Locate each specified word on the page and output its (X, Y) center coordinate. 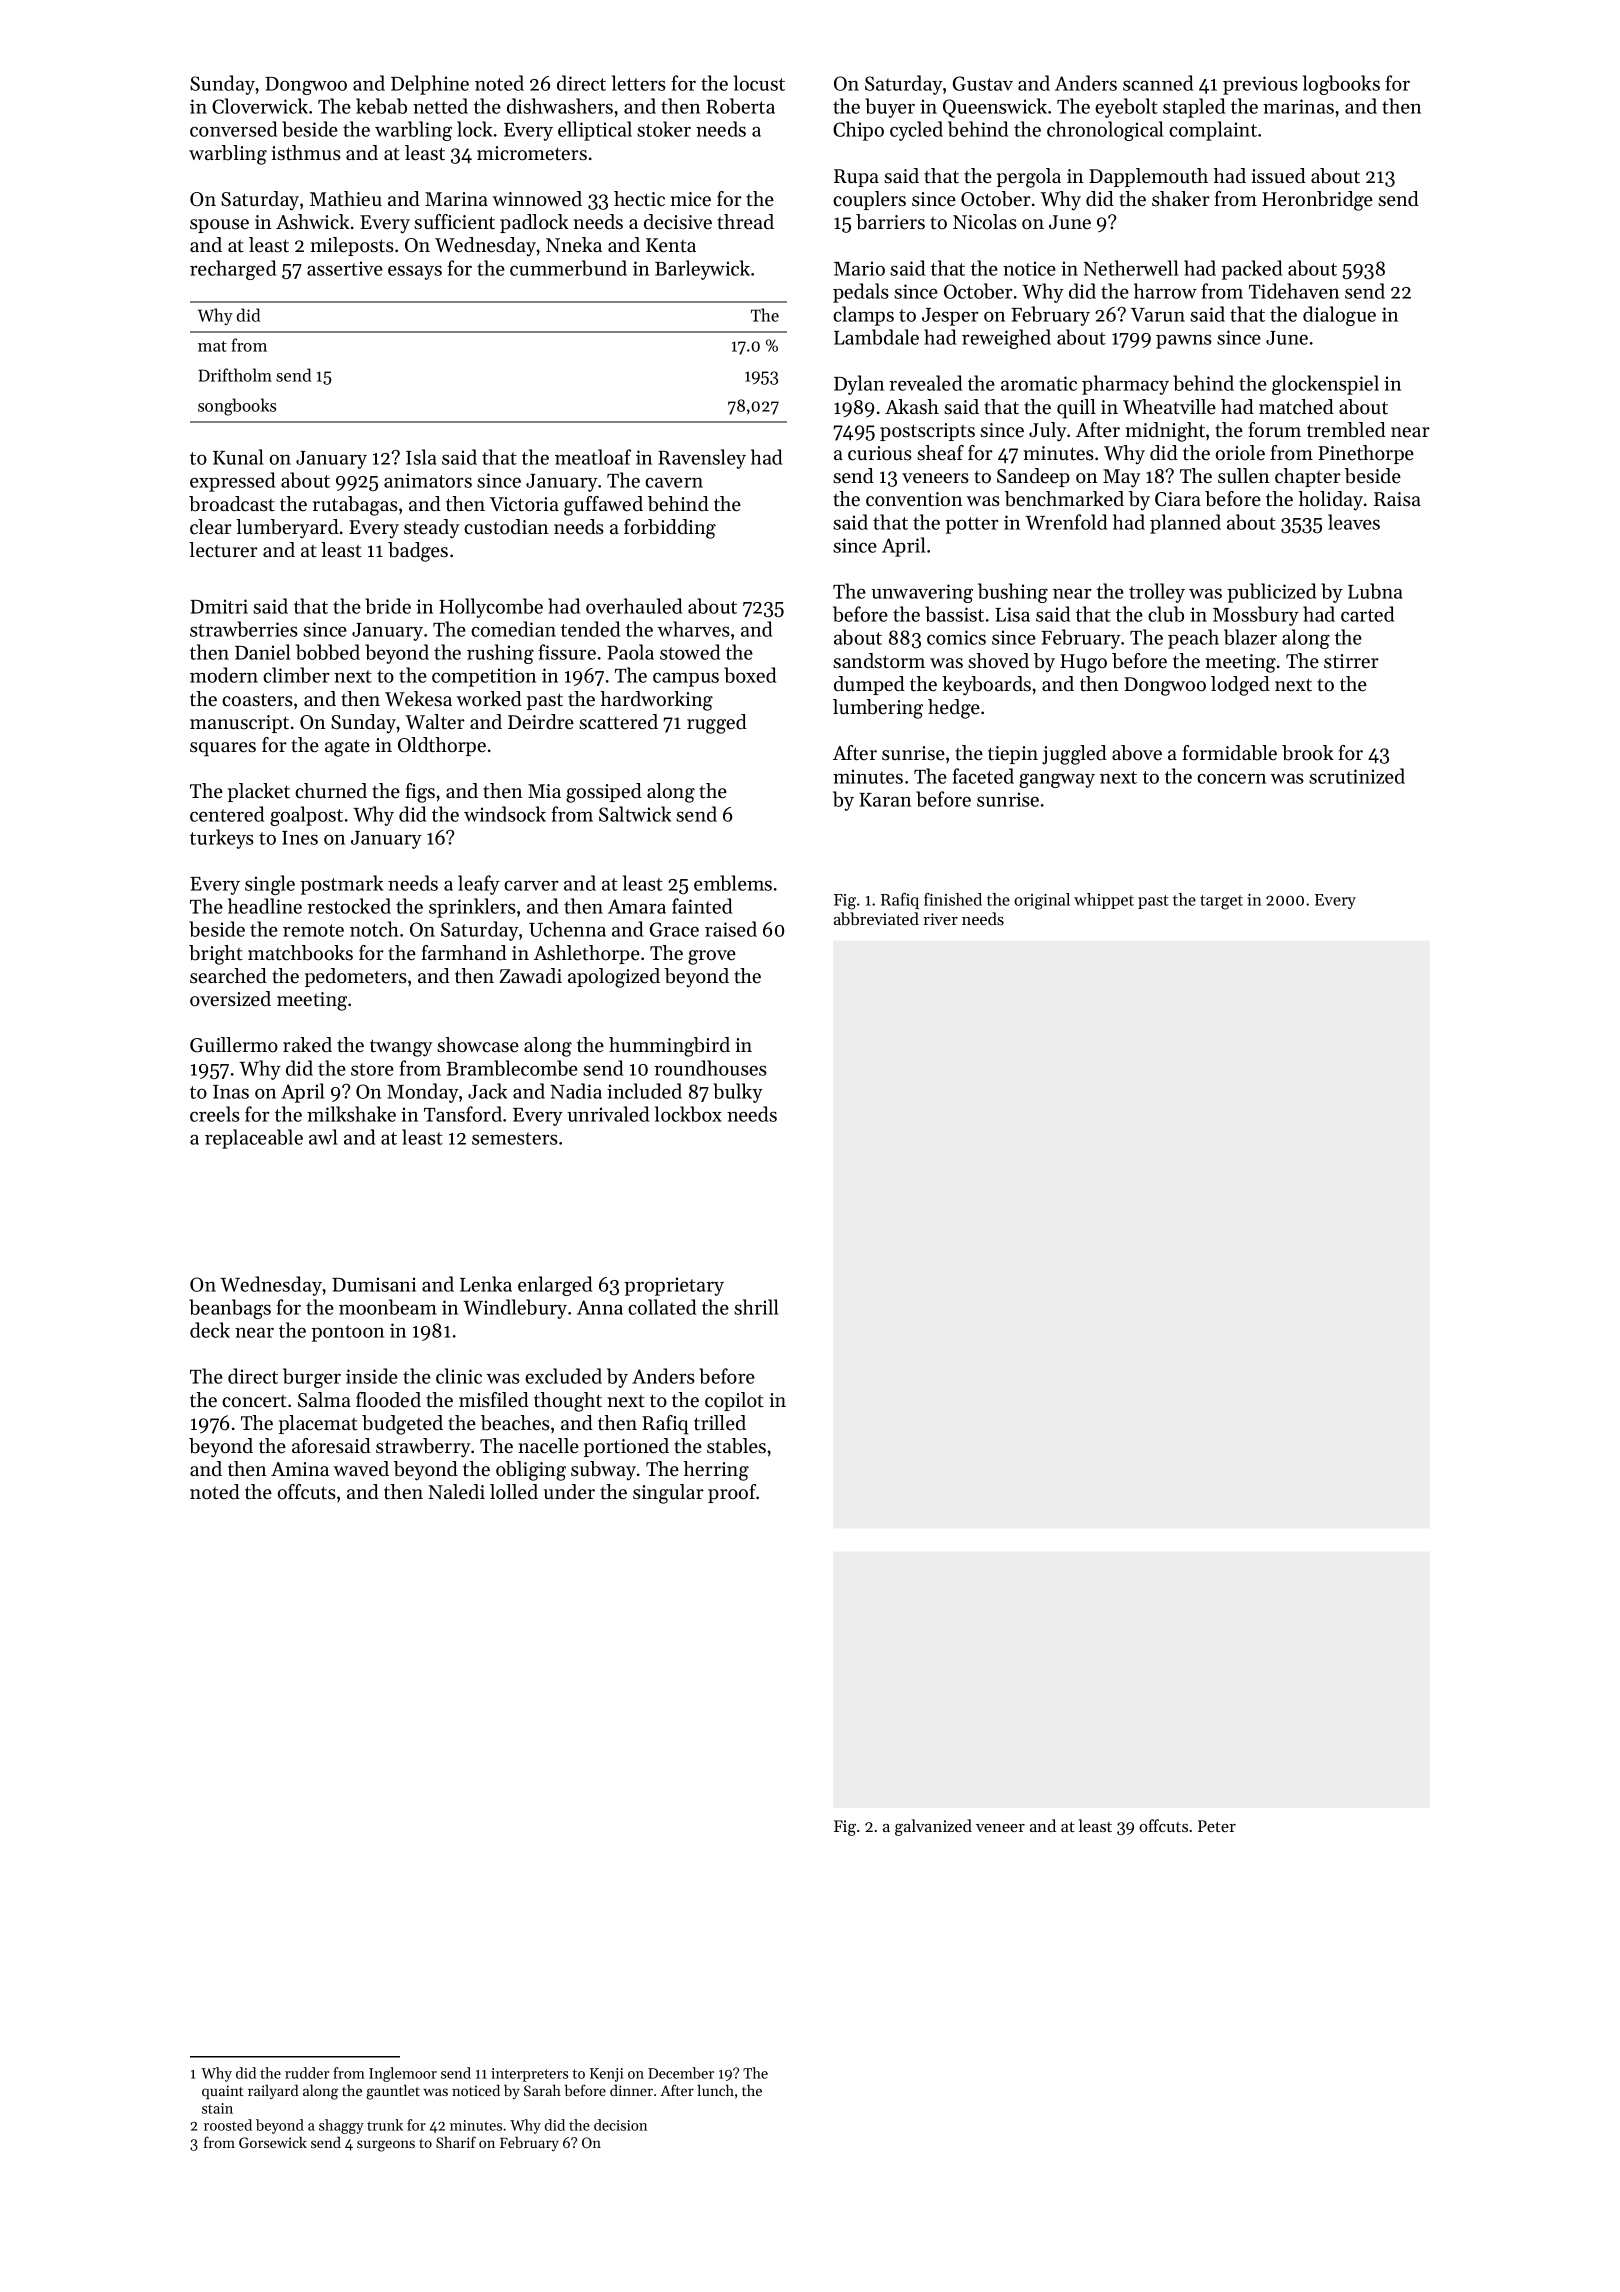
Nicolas (985, 222)
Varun (1158, 315)
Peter (1217, 1826)
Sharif (456, 2142)
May (1122, 478)
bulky (738, 1093)
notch (374, 929)
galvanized (933, 1827)
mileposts (352, 246)
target (1221, 902)
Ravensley (702, 459)
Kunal (238, 457)
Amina (300, 1469)
